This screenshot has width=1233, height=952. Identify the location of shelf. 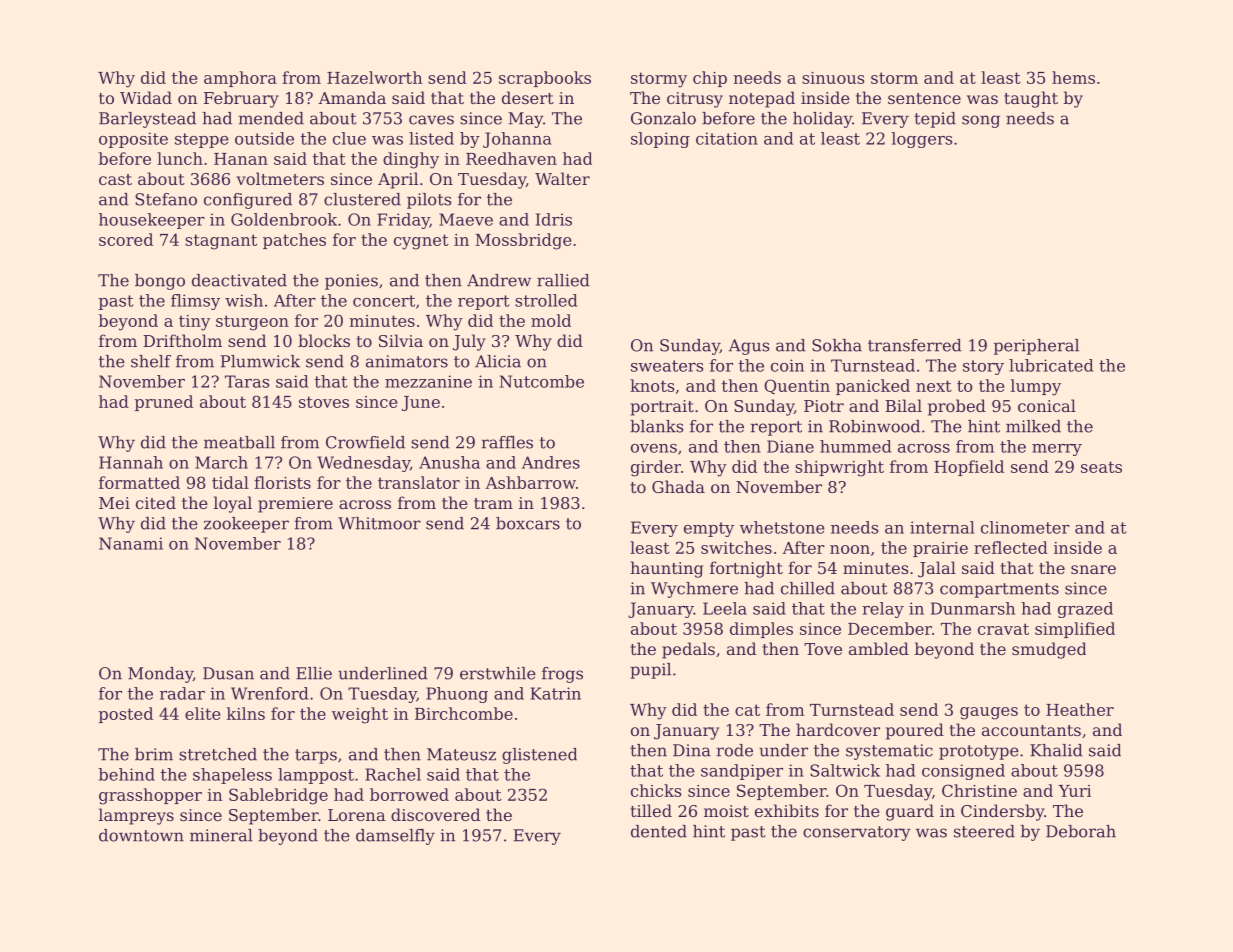
(151, 361).
